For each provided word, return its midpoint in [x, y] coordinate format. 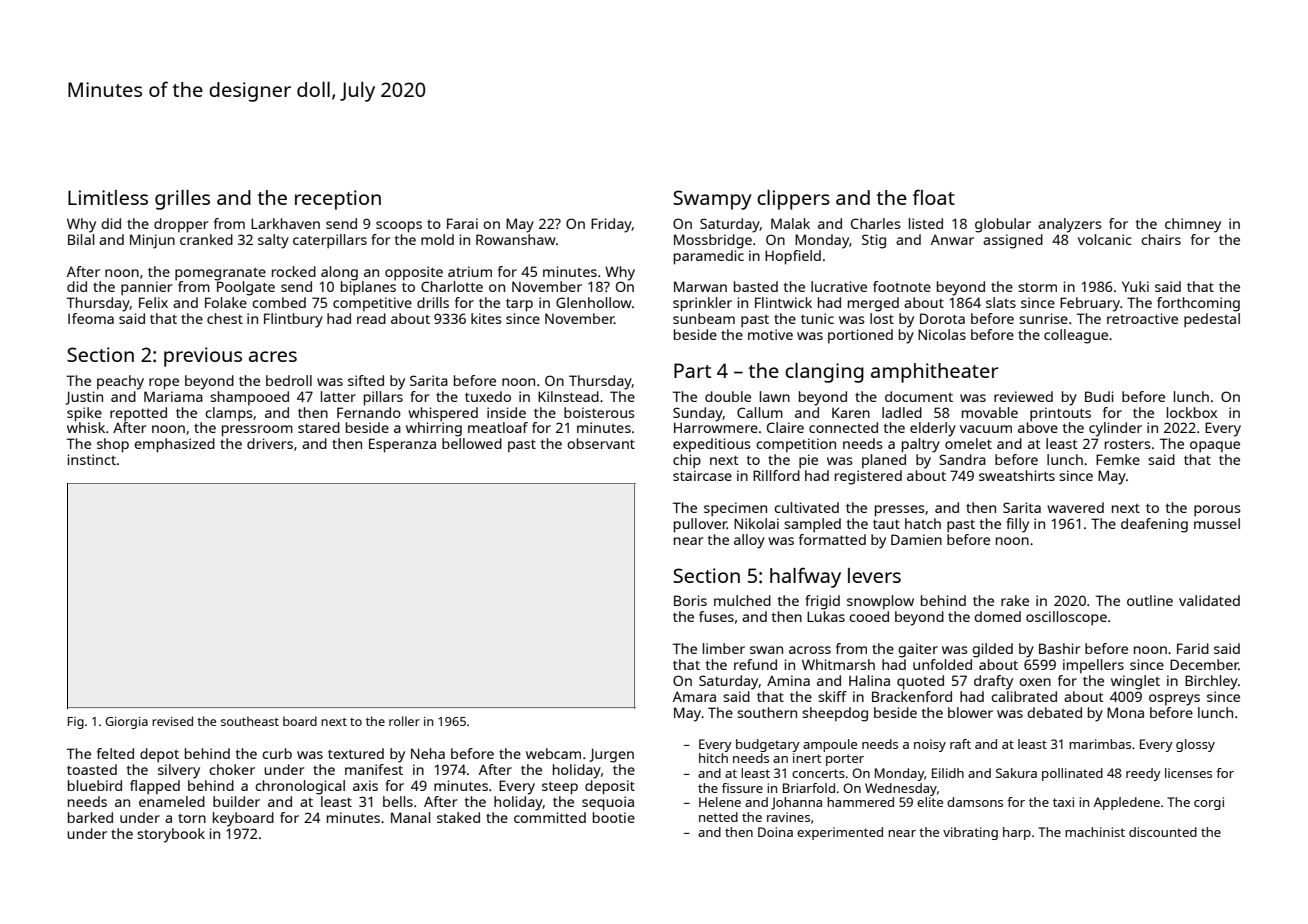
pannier [147, 288]
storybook [171, 835]
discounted [1163, 832]
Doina [775, 832]
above [1038, 427]
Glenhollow [594, 302]
